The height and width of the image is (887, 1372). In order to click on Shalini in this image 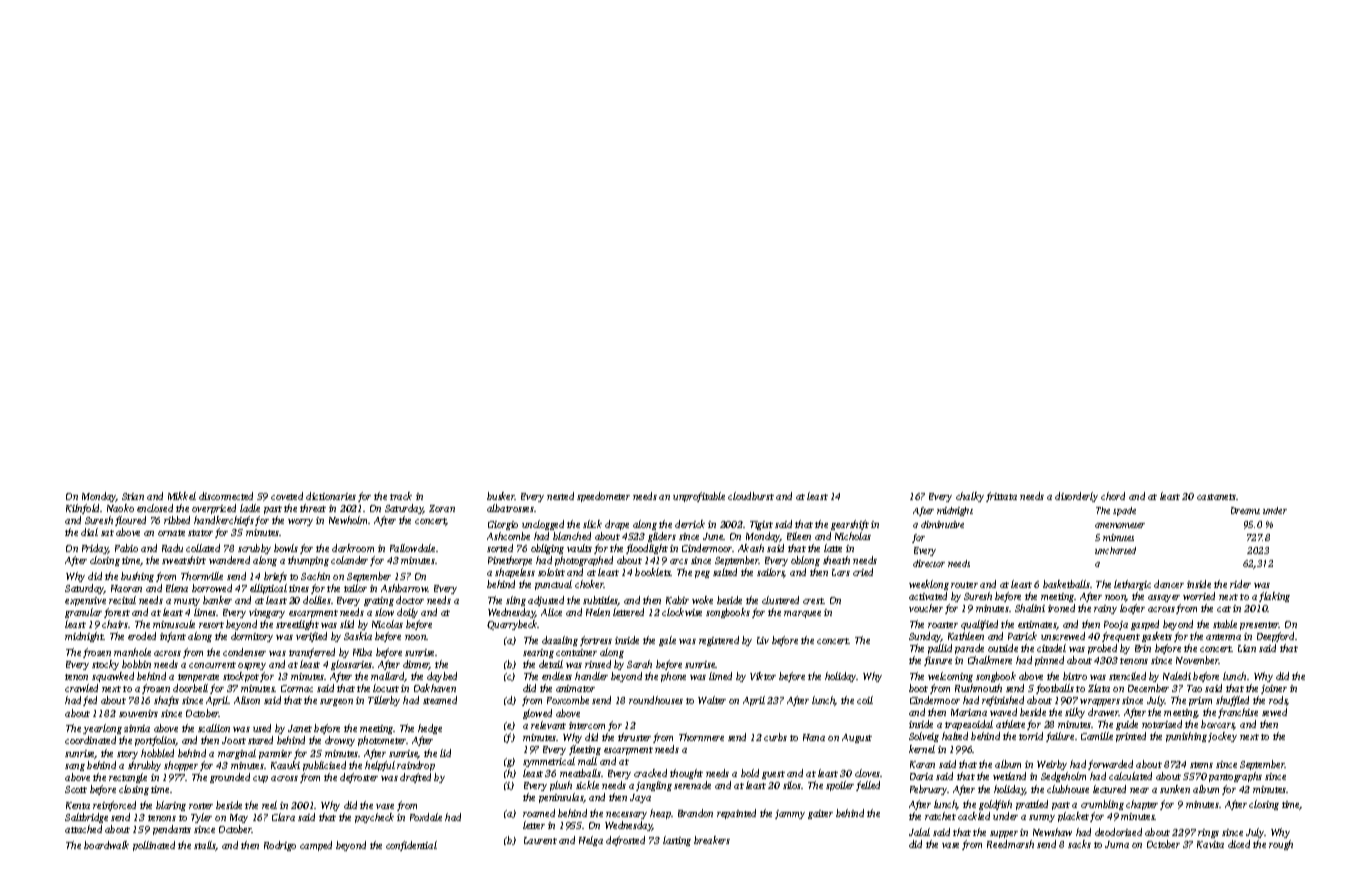, I will do `click(1030, 608)`.
